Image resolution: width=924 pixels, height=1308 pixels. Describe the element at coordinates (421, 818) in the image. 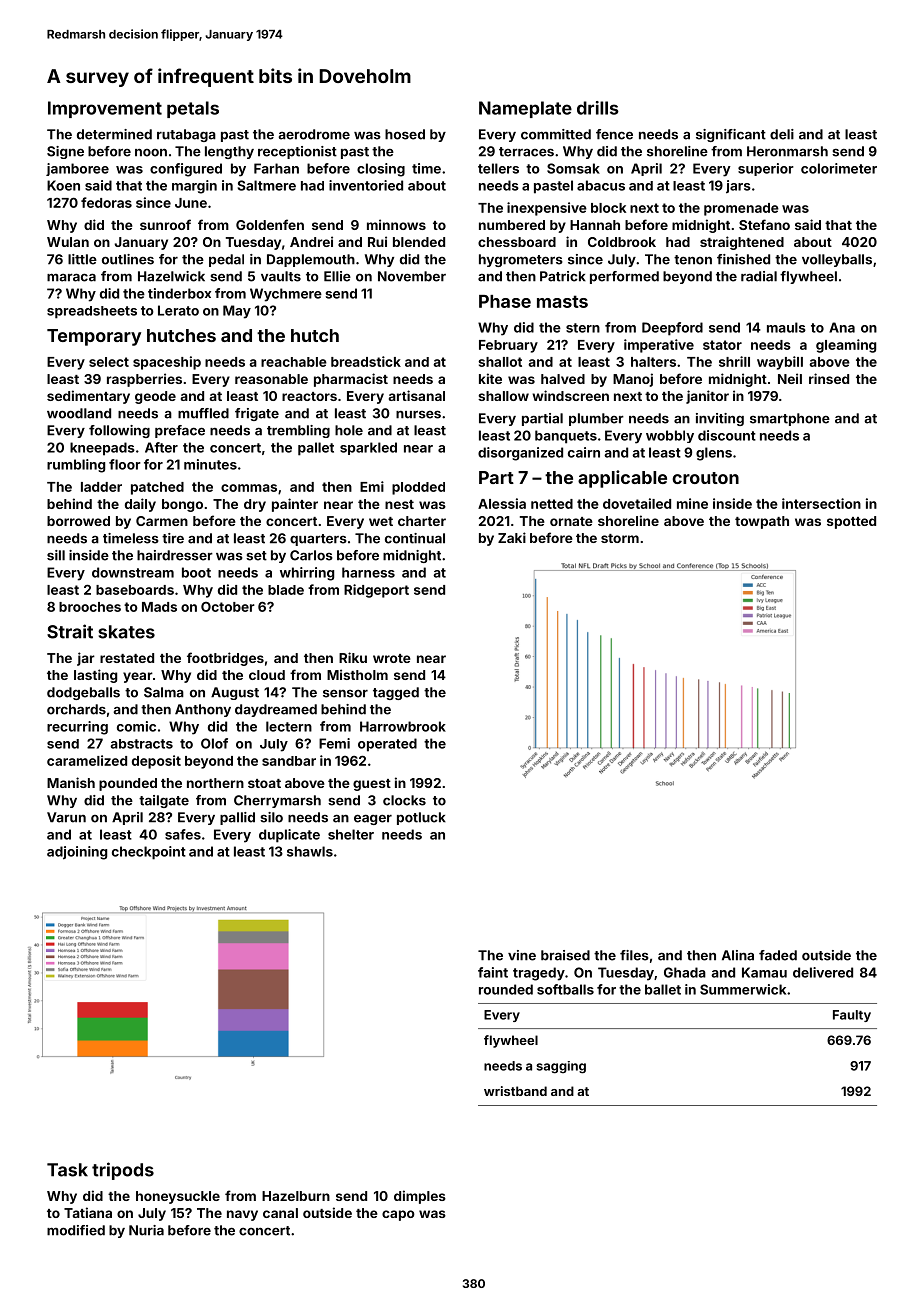

I see `potluck` at that location.
